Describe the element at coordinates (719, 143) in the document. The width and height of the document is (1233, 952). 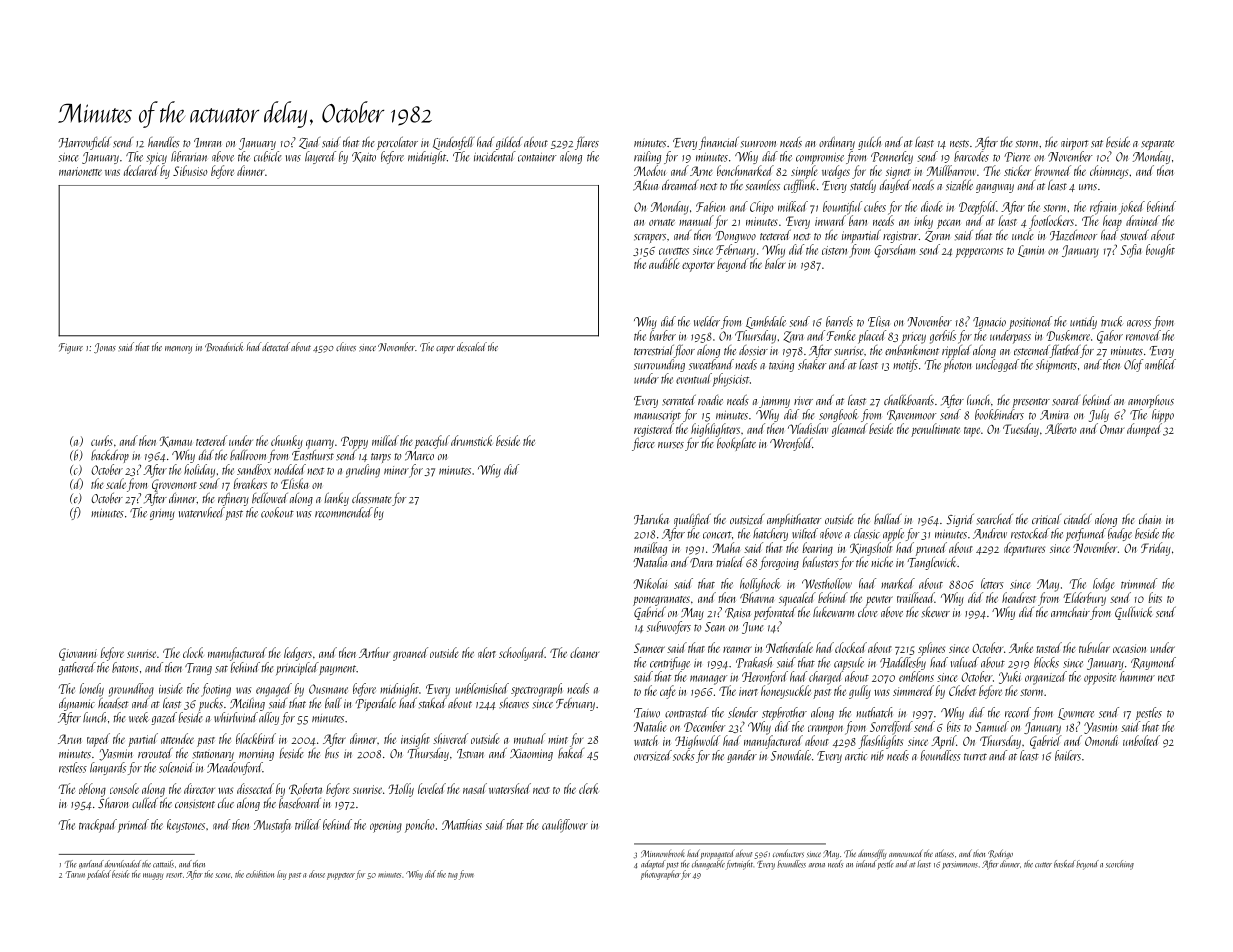
I see `financial` at that location.
